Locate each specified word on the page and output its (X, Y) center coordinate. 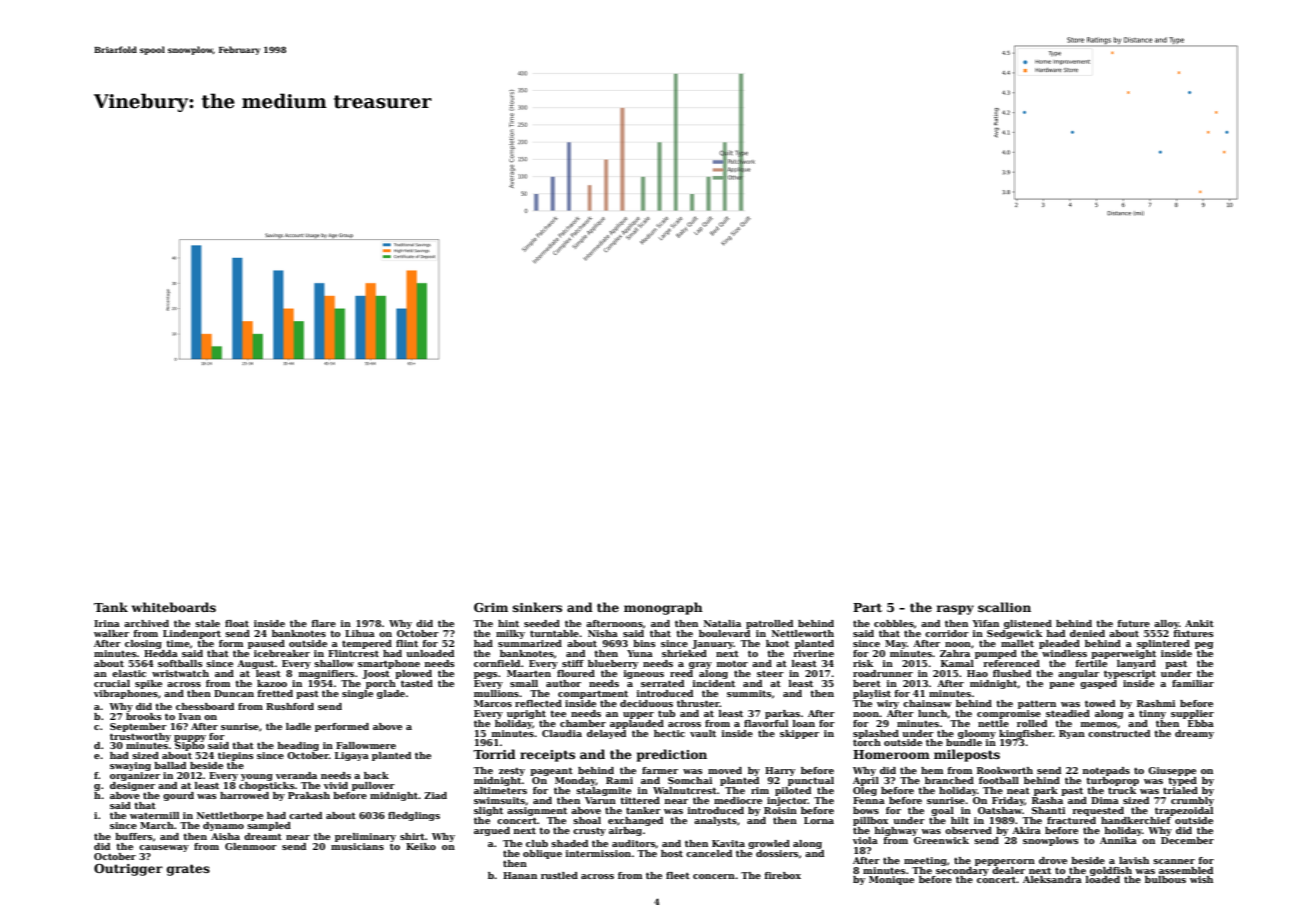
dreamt (263, 836)
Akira (1026, 830)
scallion (1004, 607)
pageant (551, 772)
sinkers (537, 607)
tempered (367, 644)
